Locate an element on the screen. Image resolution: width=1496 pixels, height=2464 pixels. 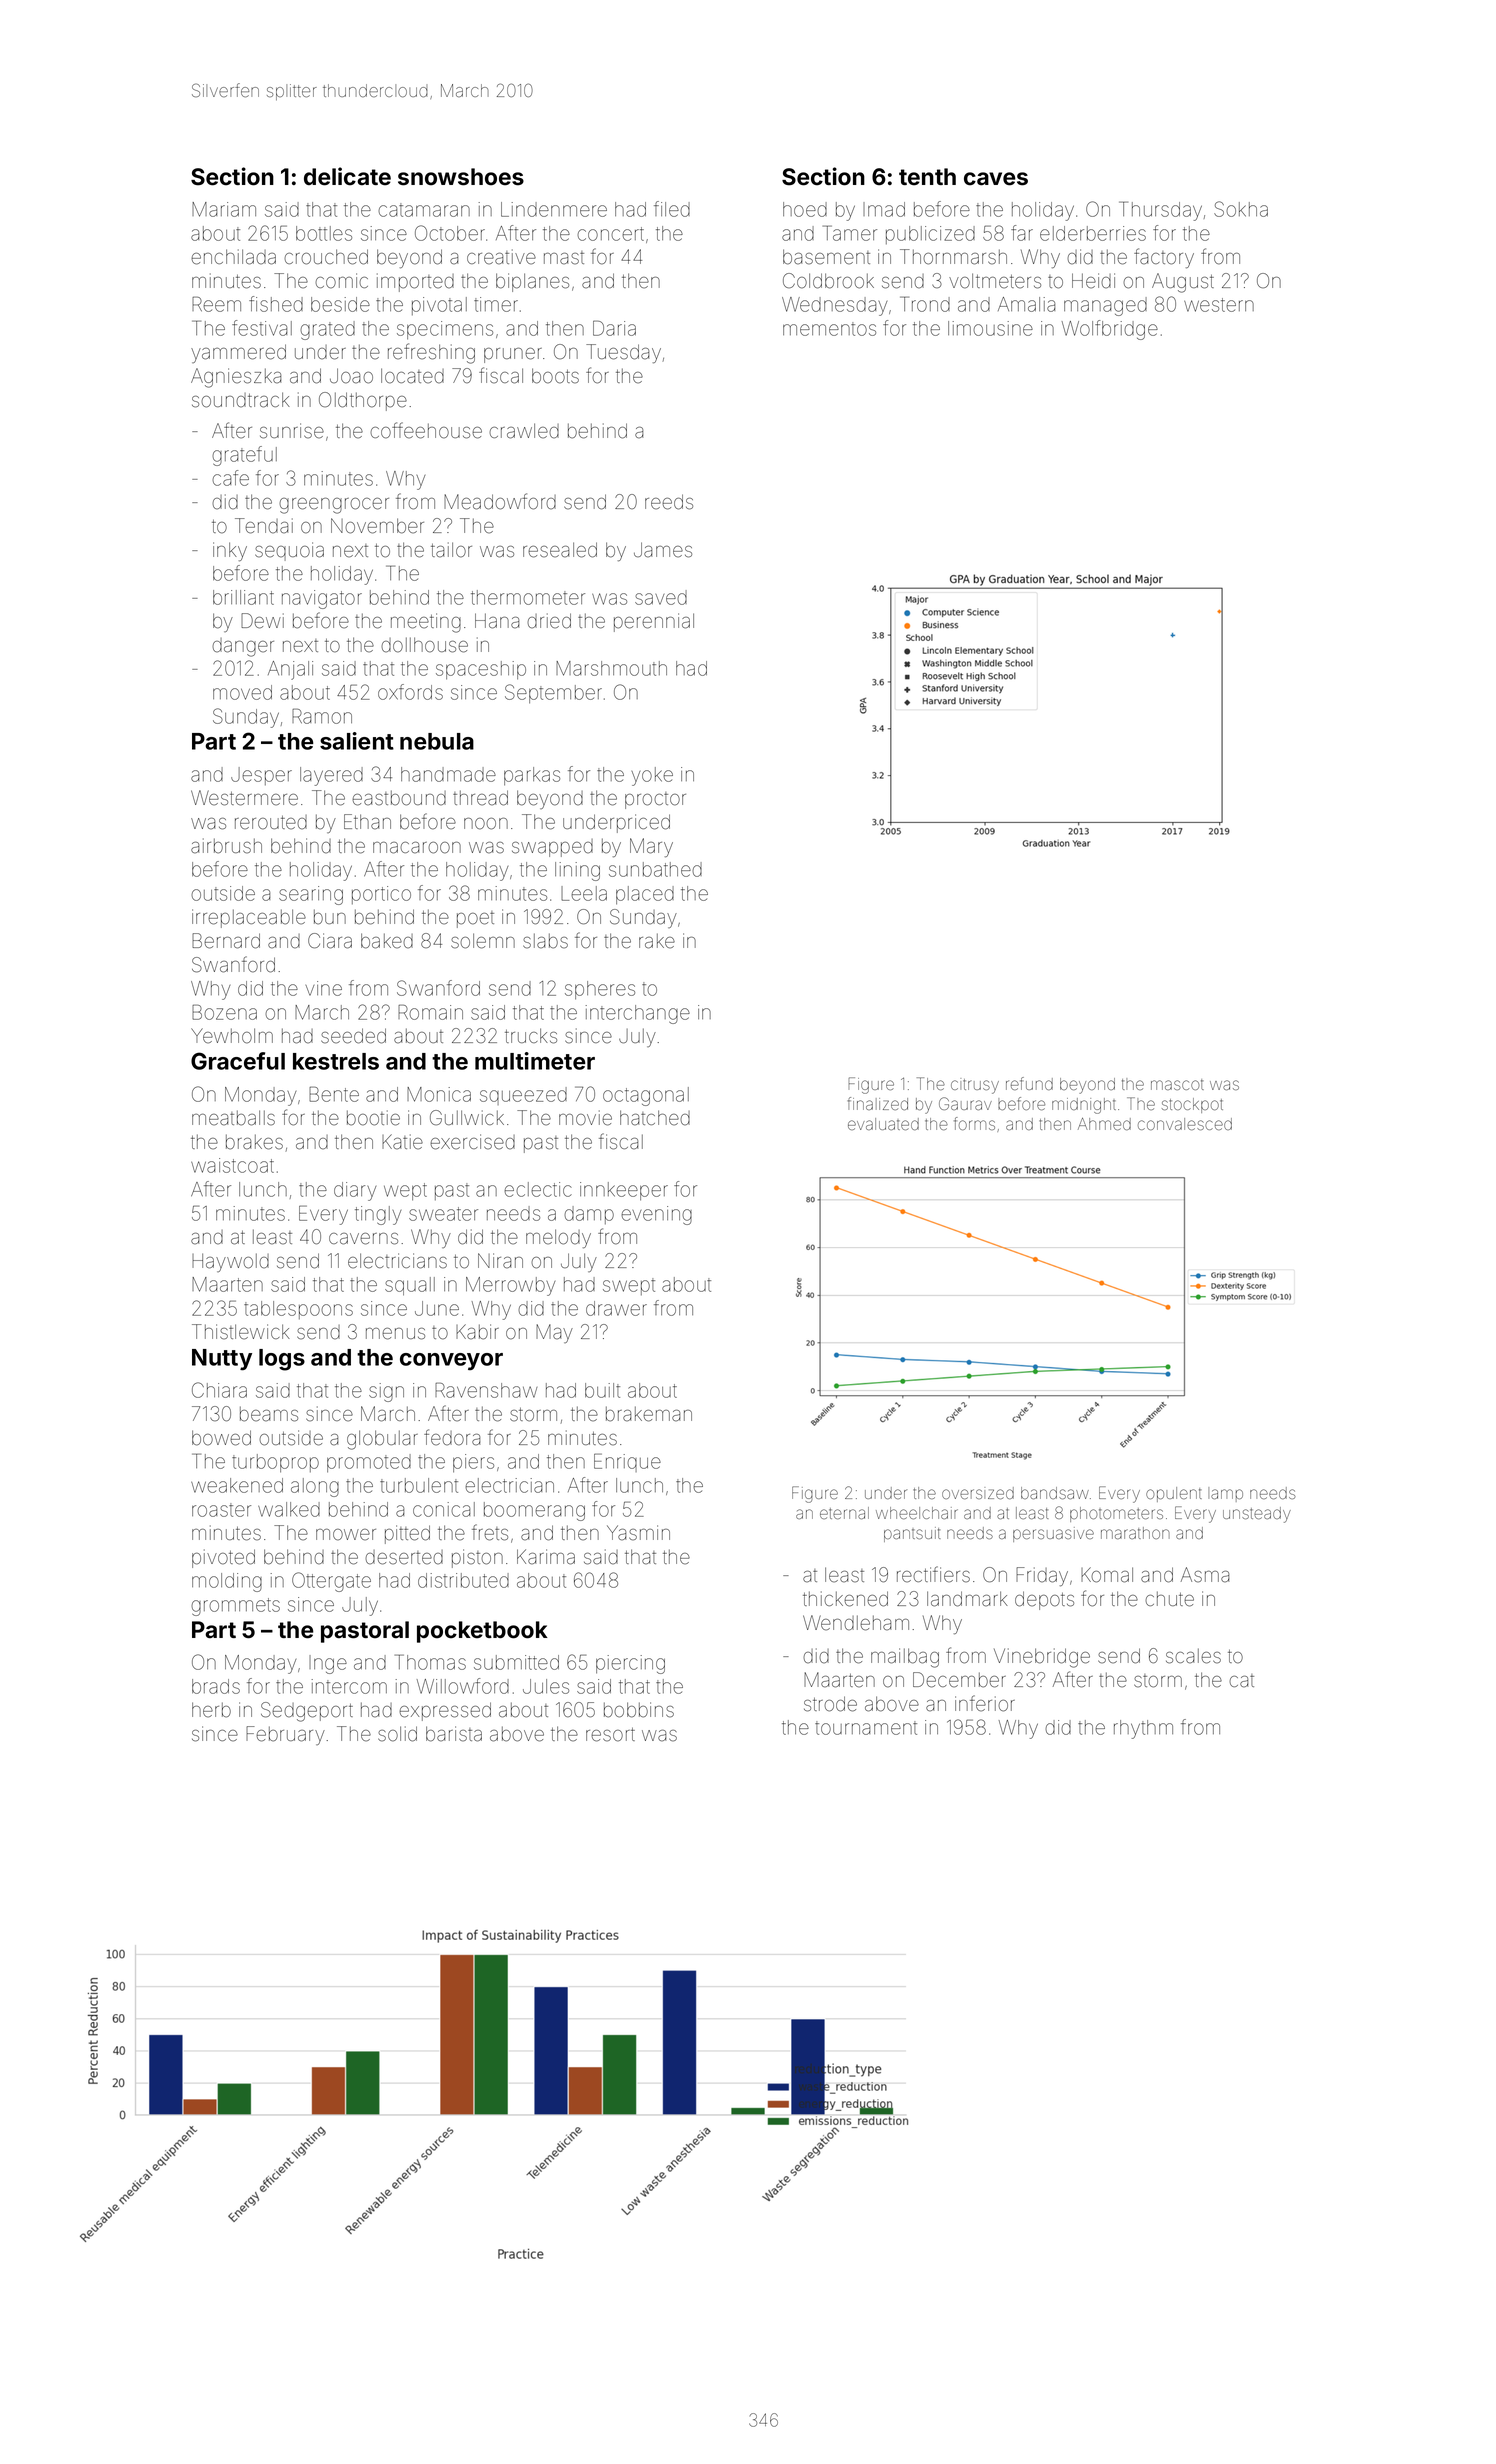
refund is located at coordinates (1029, 1083).
